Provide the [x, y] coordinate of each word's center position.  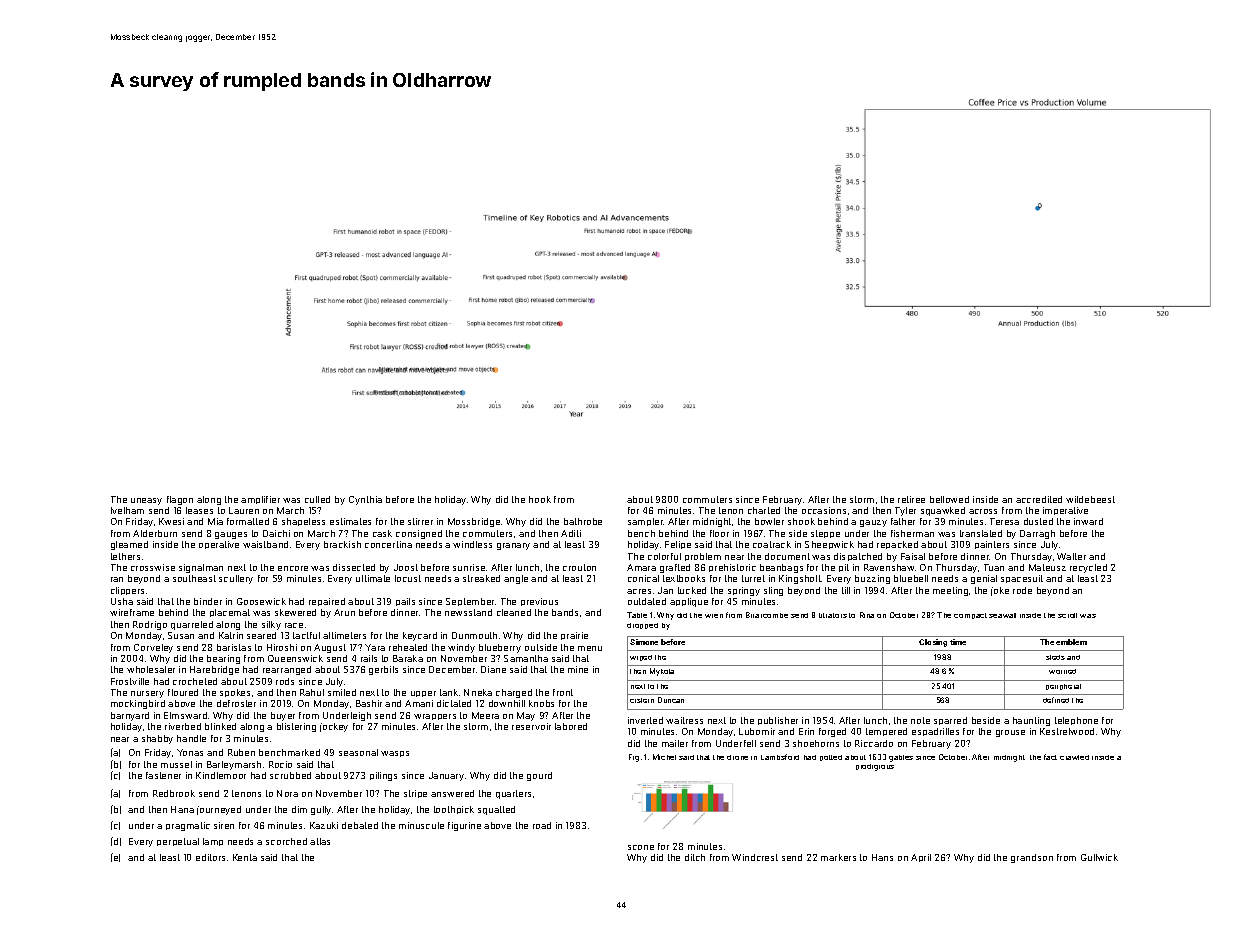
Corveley [153, 648]
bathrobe [583, 521]
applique [689, 602]
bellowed [949, 499]
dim [299, 809]
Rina [867, 615]
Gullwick [1099, 857]
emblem [1071, 642]
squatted [496, 810]
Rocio [280, 764]
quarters [513, 794]
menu [590, 648]
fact [1050, 757]
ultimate [373, 578]
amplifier [260, 500]
